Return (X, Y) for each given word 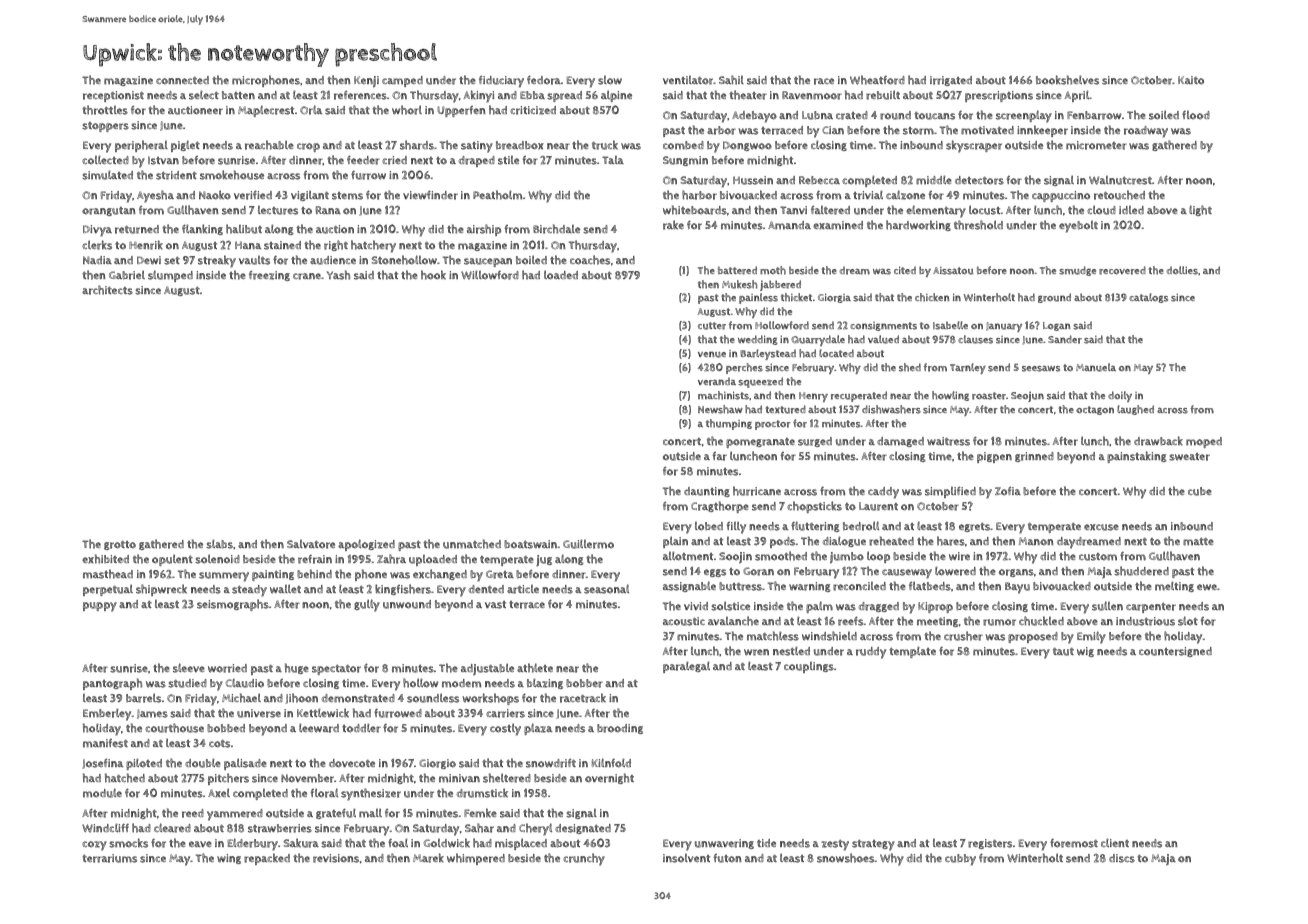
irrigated (951, 81)
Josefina (103, 763)
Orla (311, 110)
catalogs (1148, 298)
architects (107, 290)
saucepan (488, 262)
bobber (584, 683)
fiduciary (501, 81)
